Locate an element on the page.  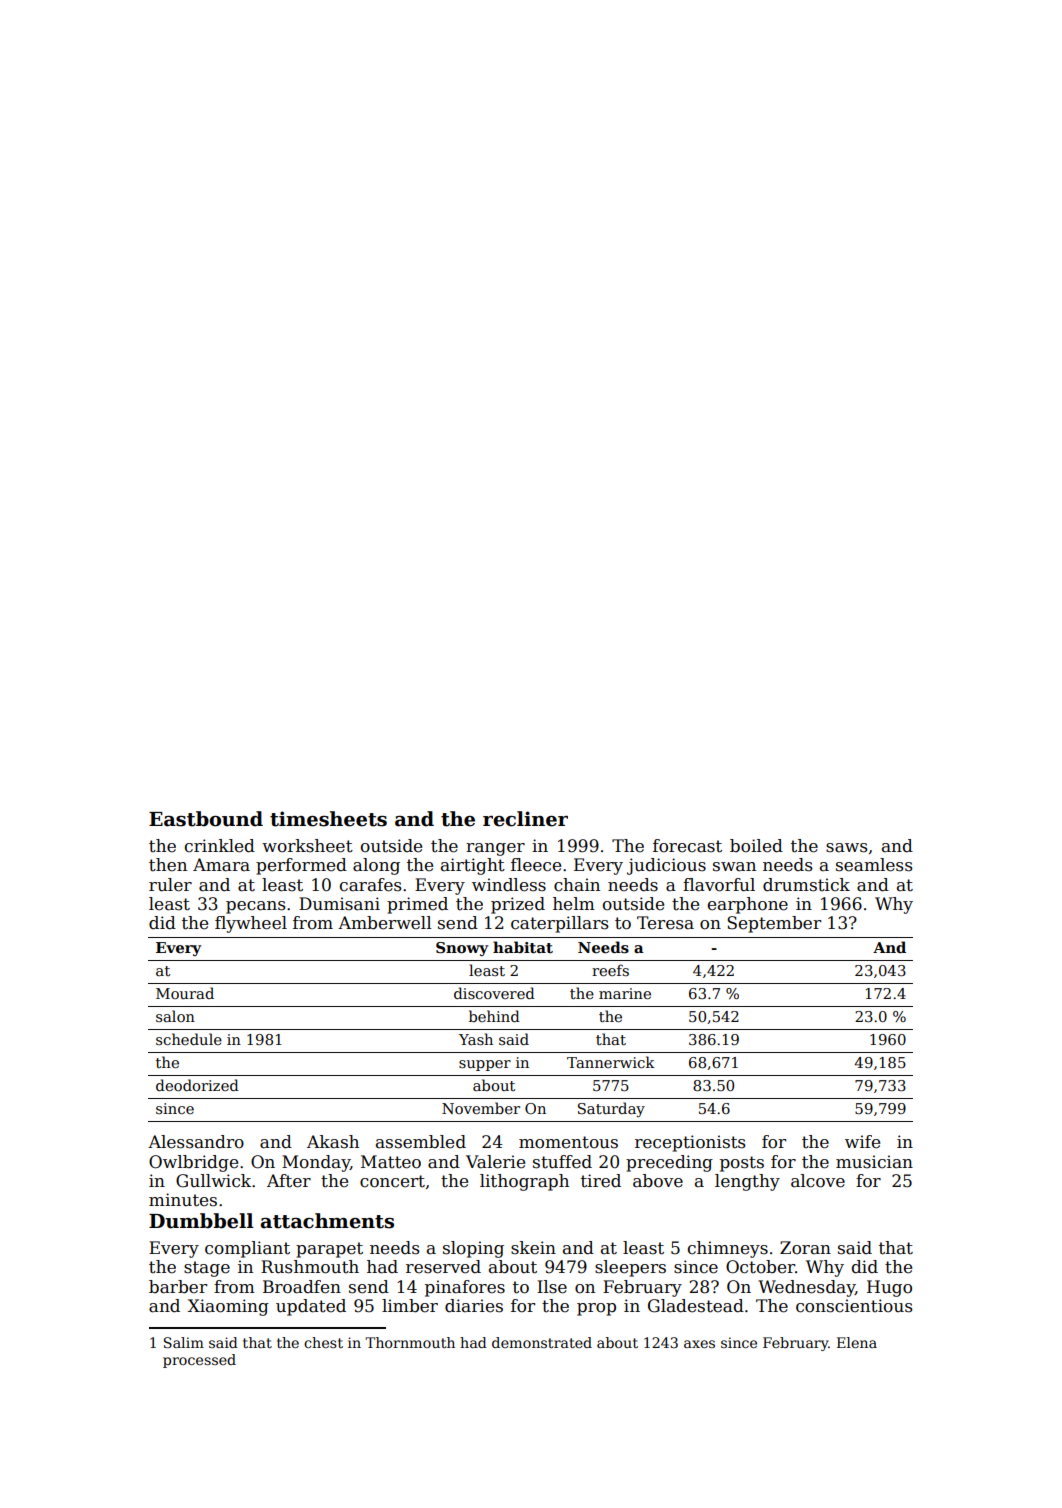
Elena is located at coordinates (857, 1342).
